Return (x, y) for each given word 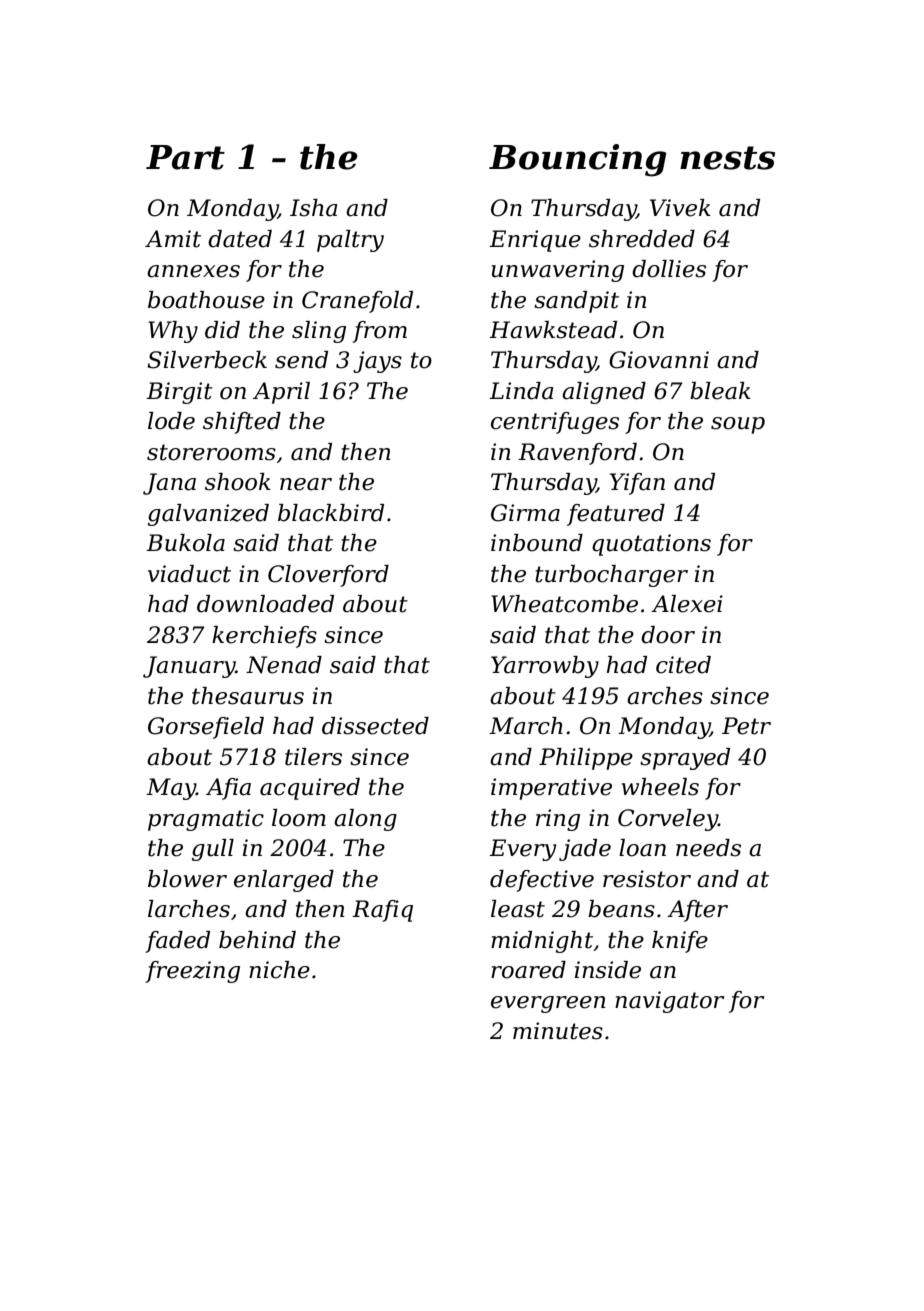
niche (279, 970)
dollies (669, 269)
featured (616, 515)
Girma (525, 513)
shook (238, 482)
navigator (669, 1002)
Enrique (535, 241)
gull (213, 850)
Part (185, 157)
